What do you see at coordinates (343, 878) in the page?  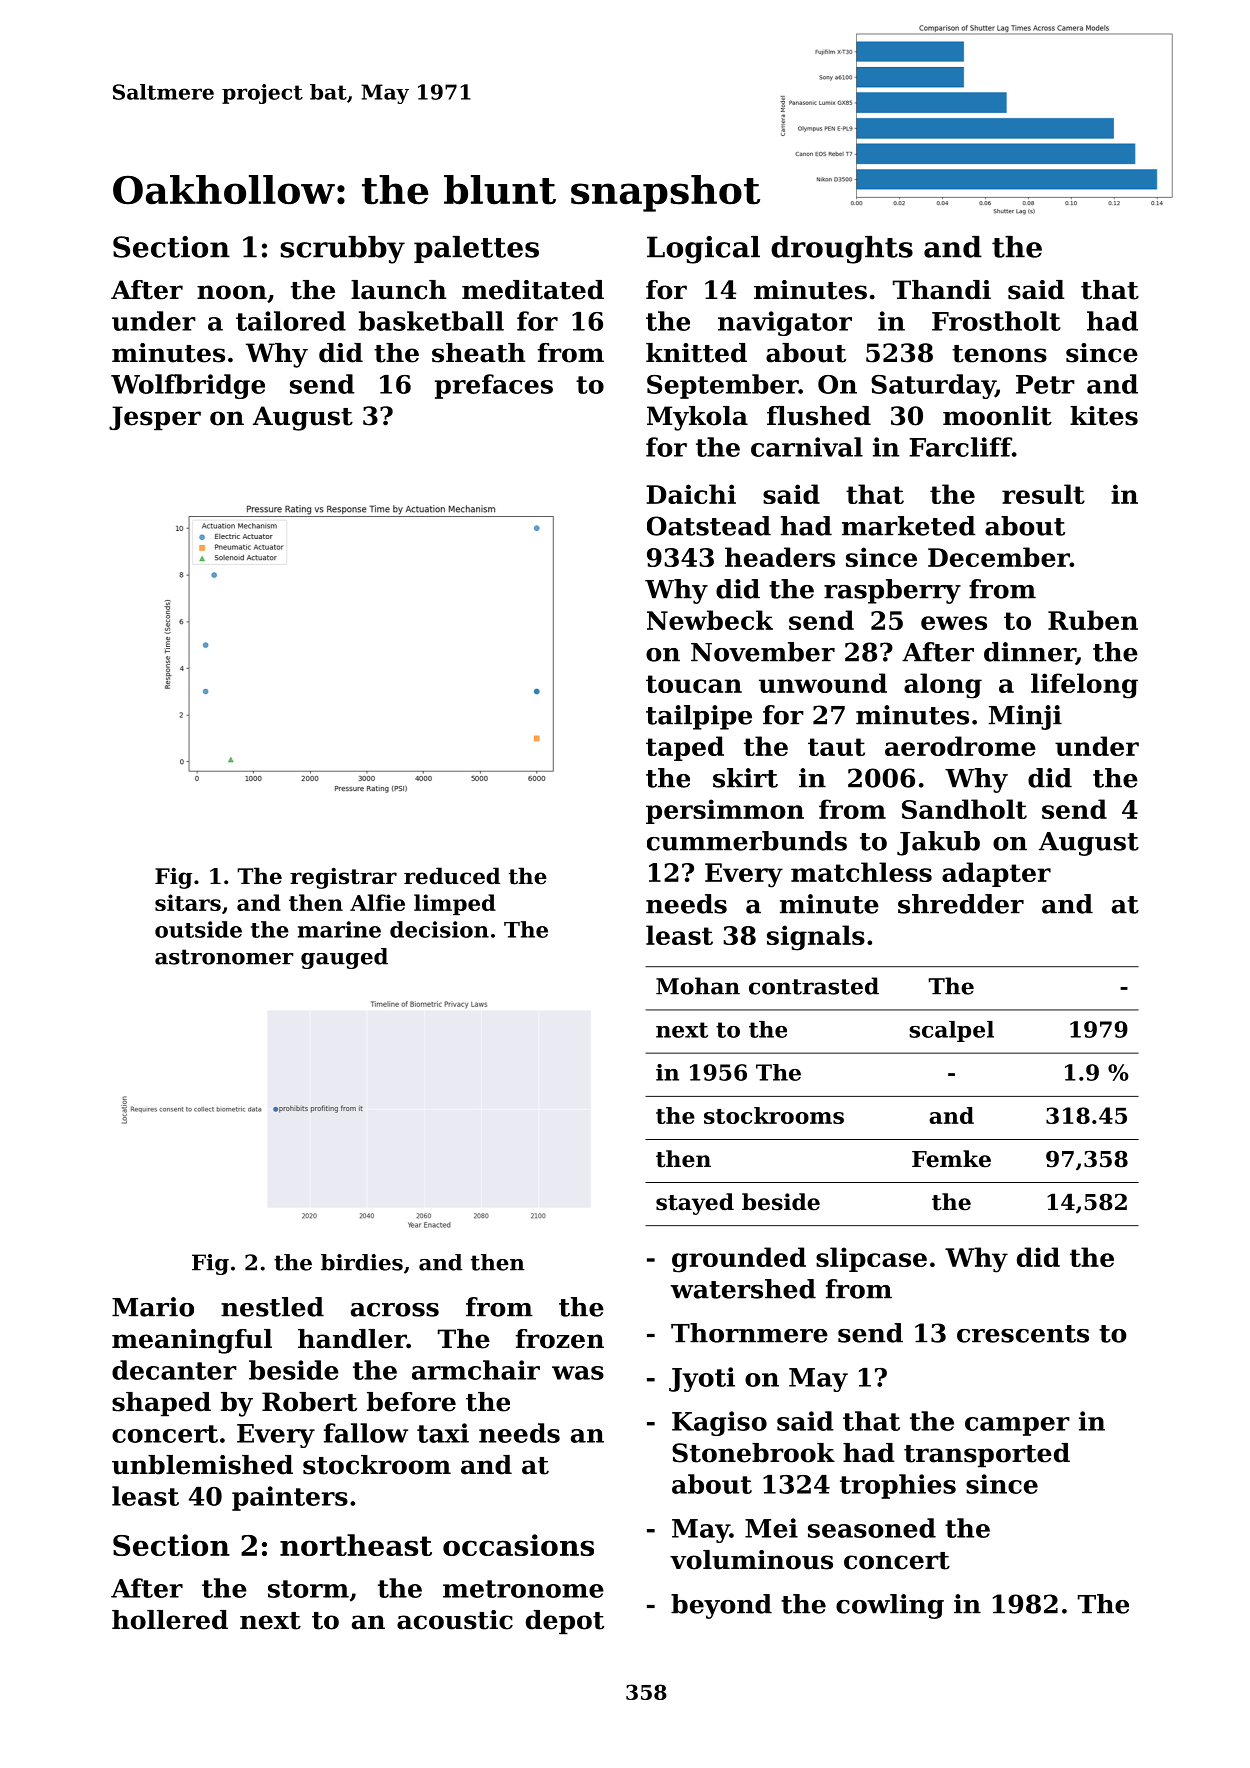 I see `registrar` at bounding box center [343, 878].
